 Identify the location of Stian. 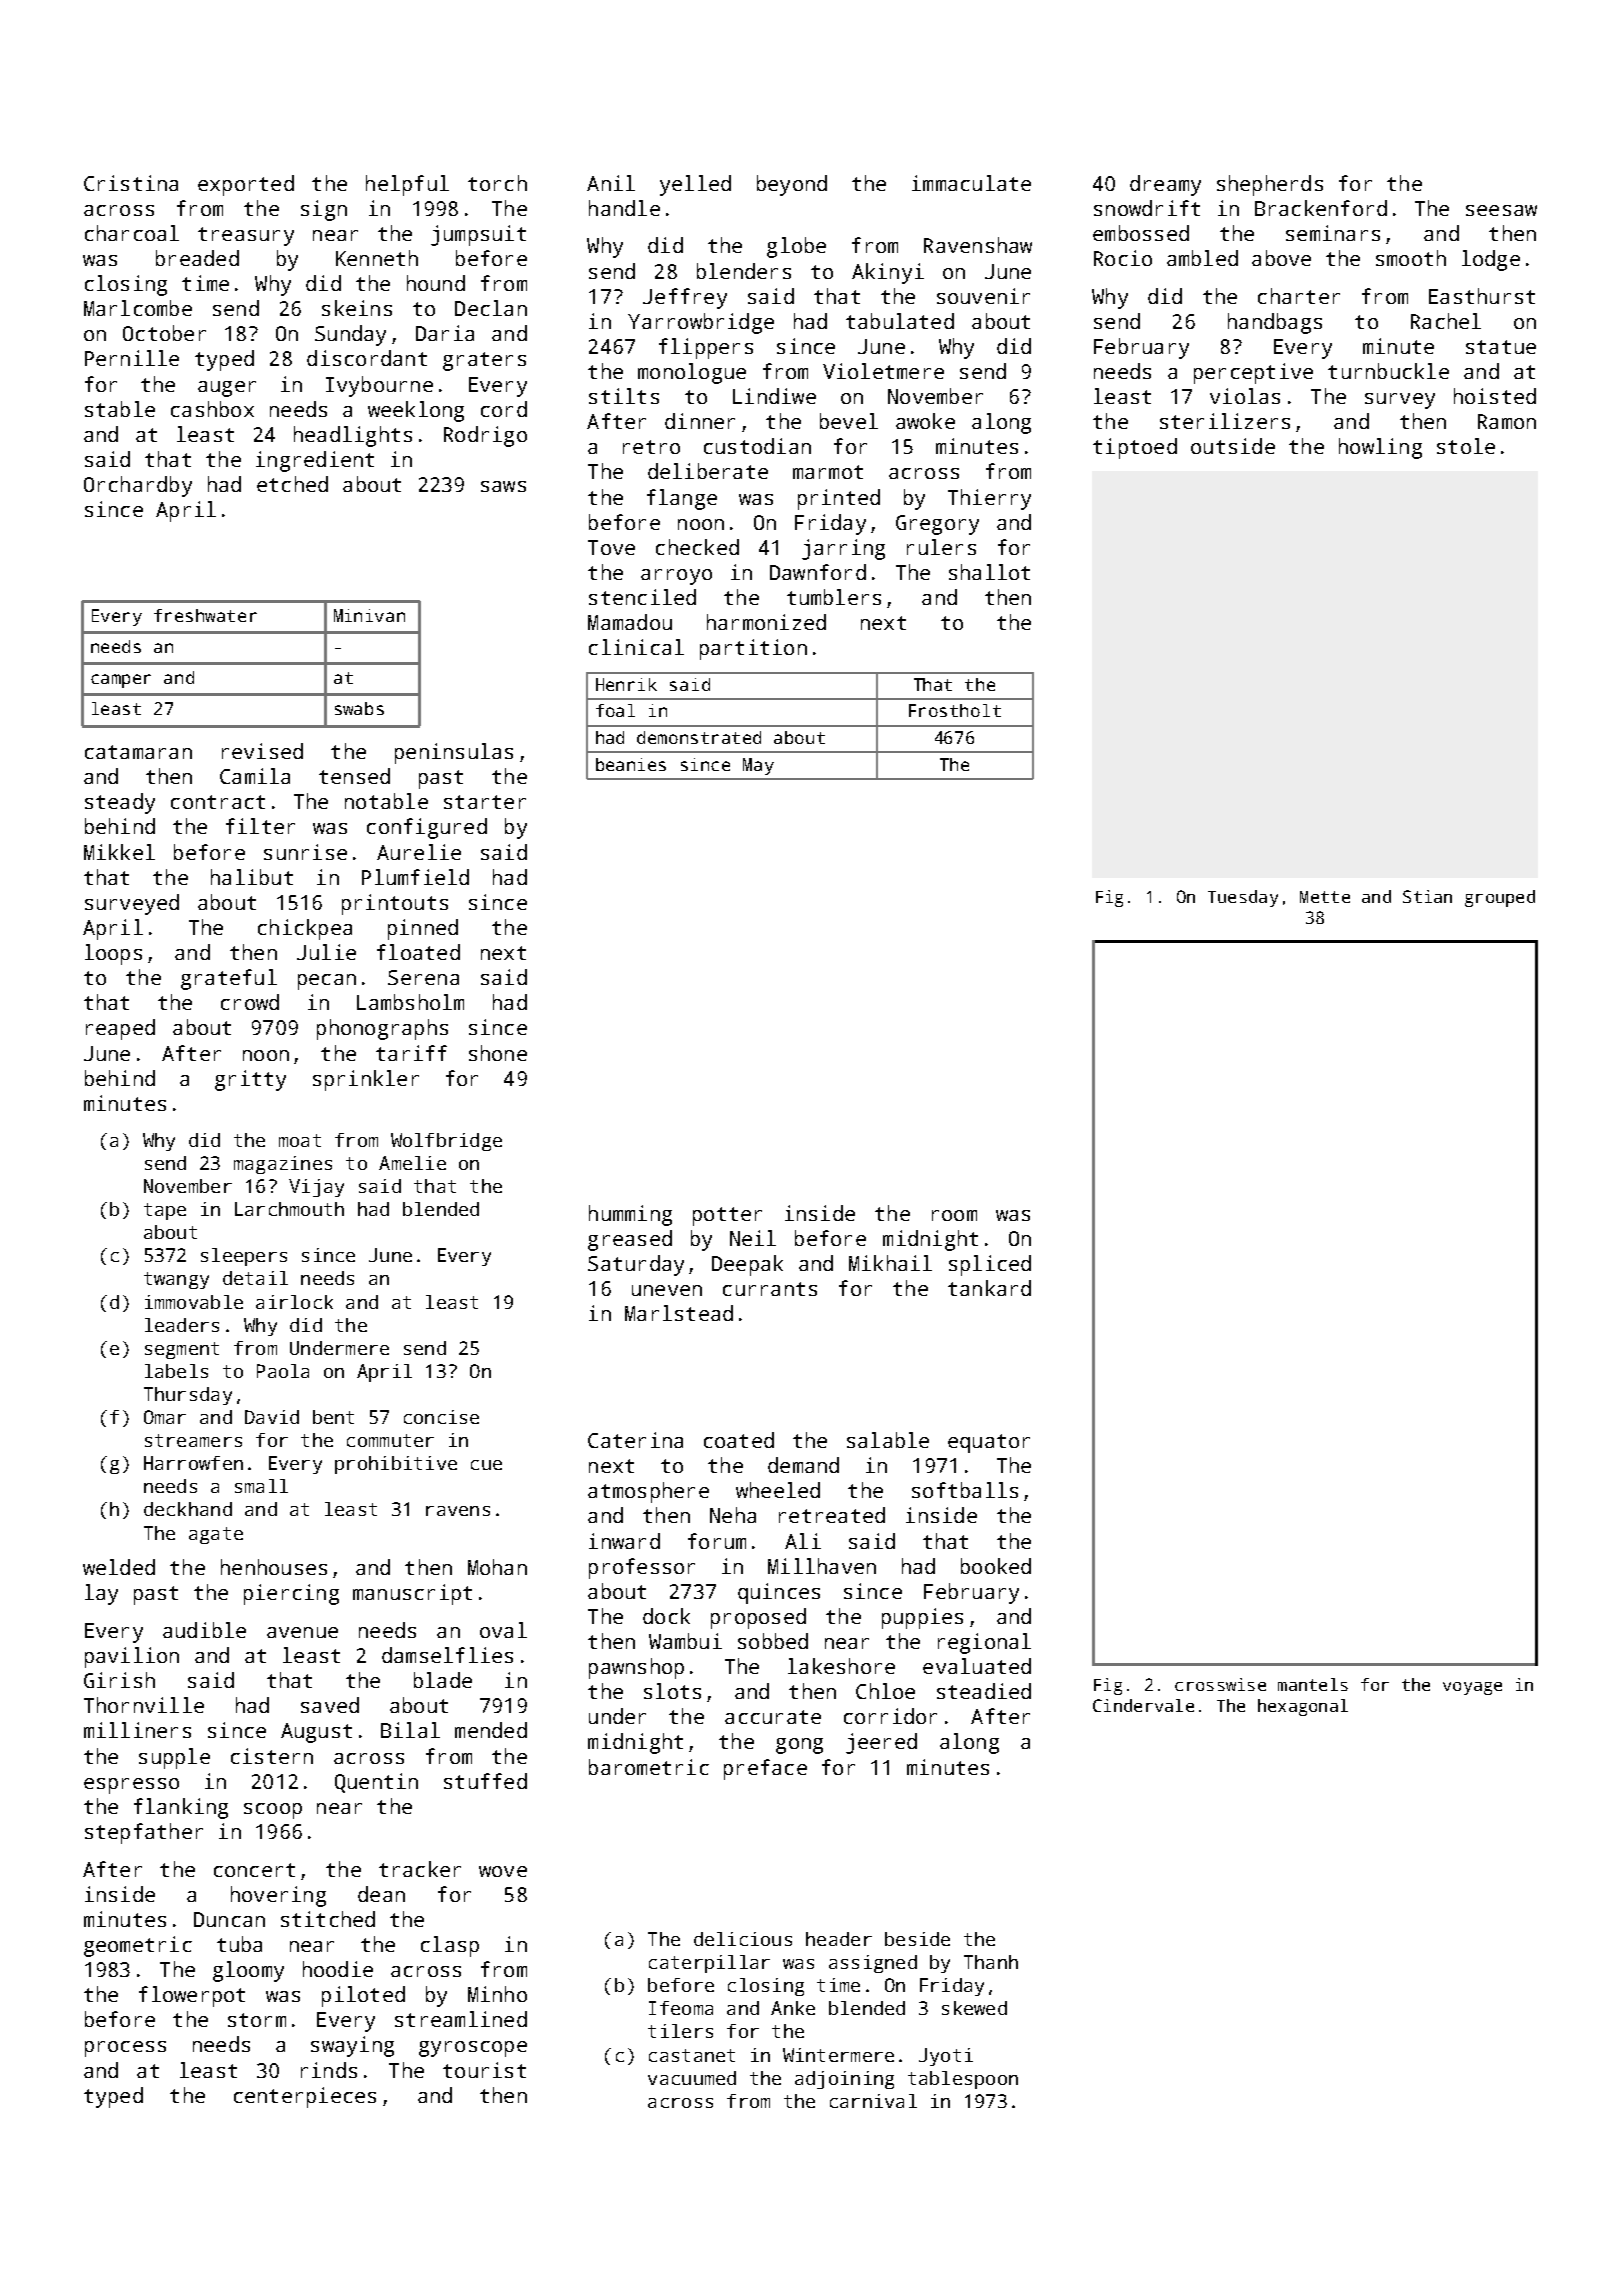
(1427, 896).
